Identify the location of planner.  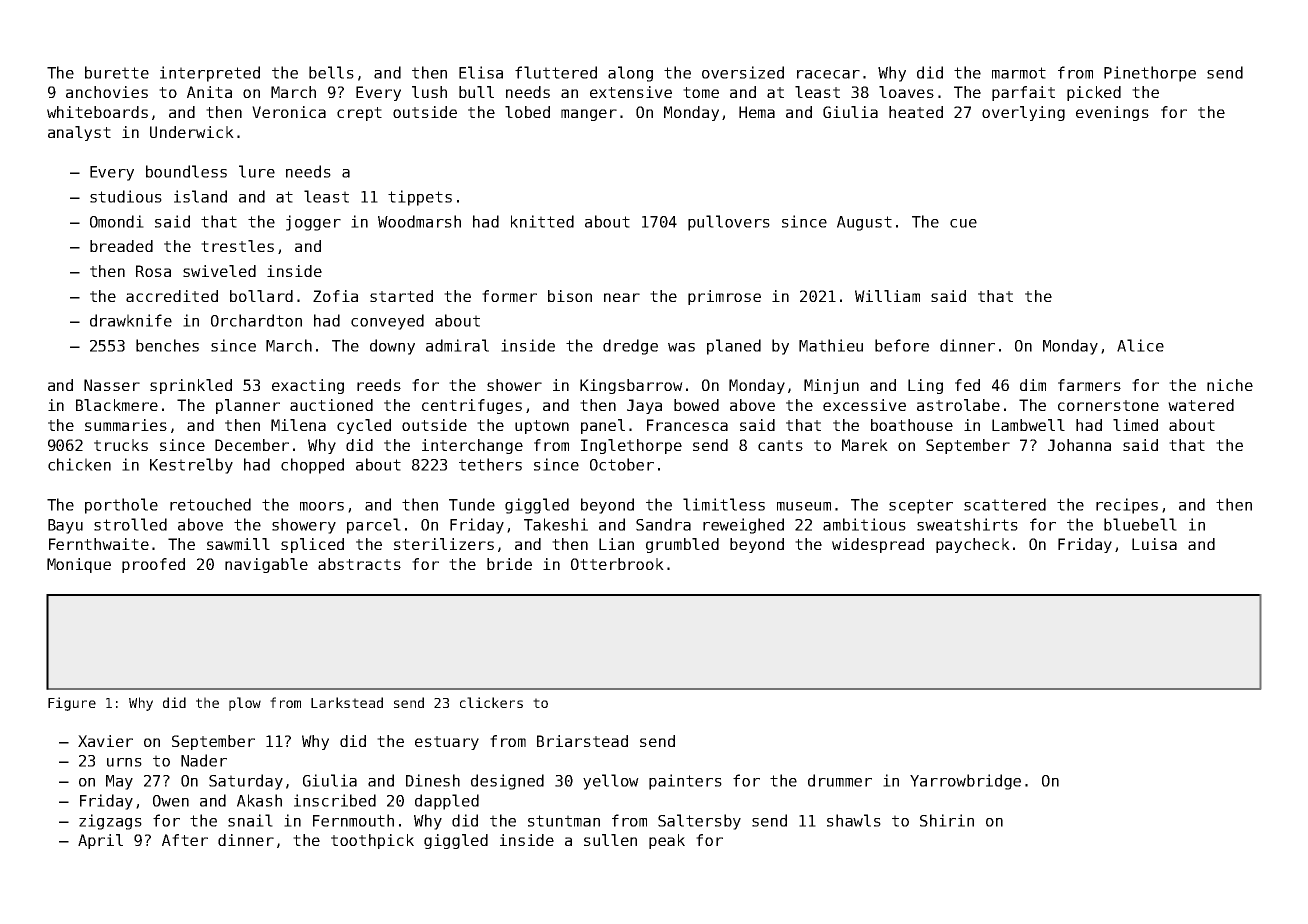
(248, 406).
